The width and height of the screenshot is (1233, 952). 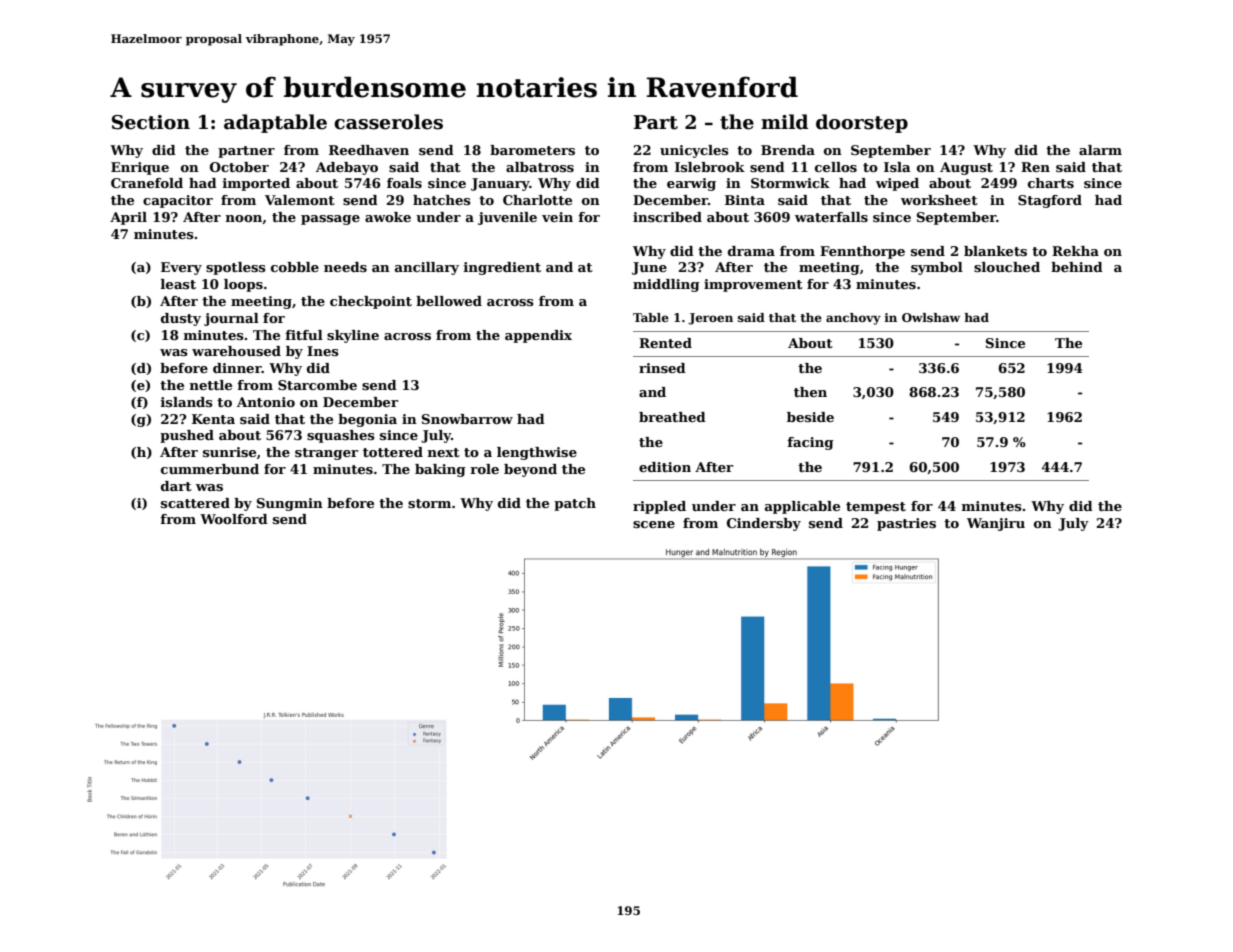 What do you see at coordinates (784, 122) in the screenshot?
I see `mild` at bounding box center [784, 122].
